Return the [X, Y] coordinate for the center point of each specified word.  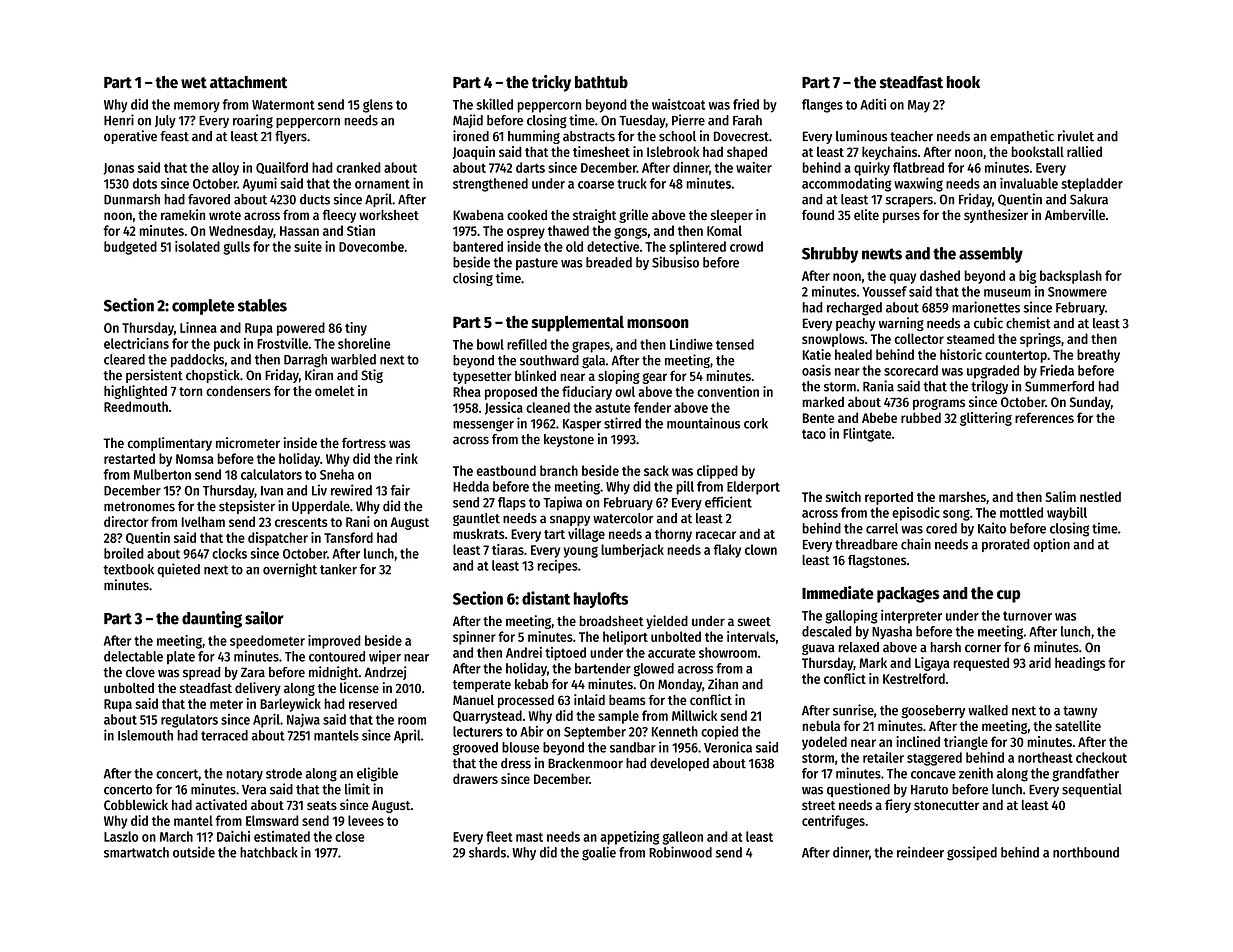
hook [963, 82]
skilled [494, 104]
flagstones [877, 561]
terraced [224, 735]
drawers [475, 778]
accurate [672, 653]
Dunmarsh [132, 199]
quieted [178, 570]
